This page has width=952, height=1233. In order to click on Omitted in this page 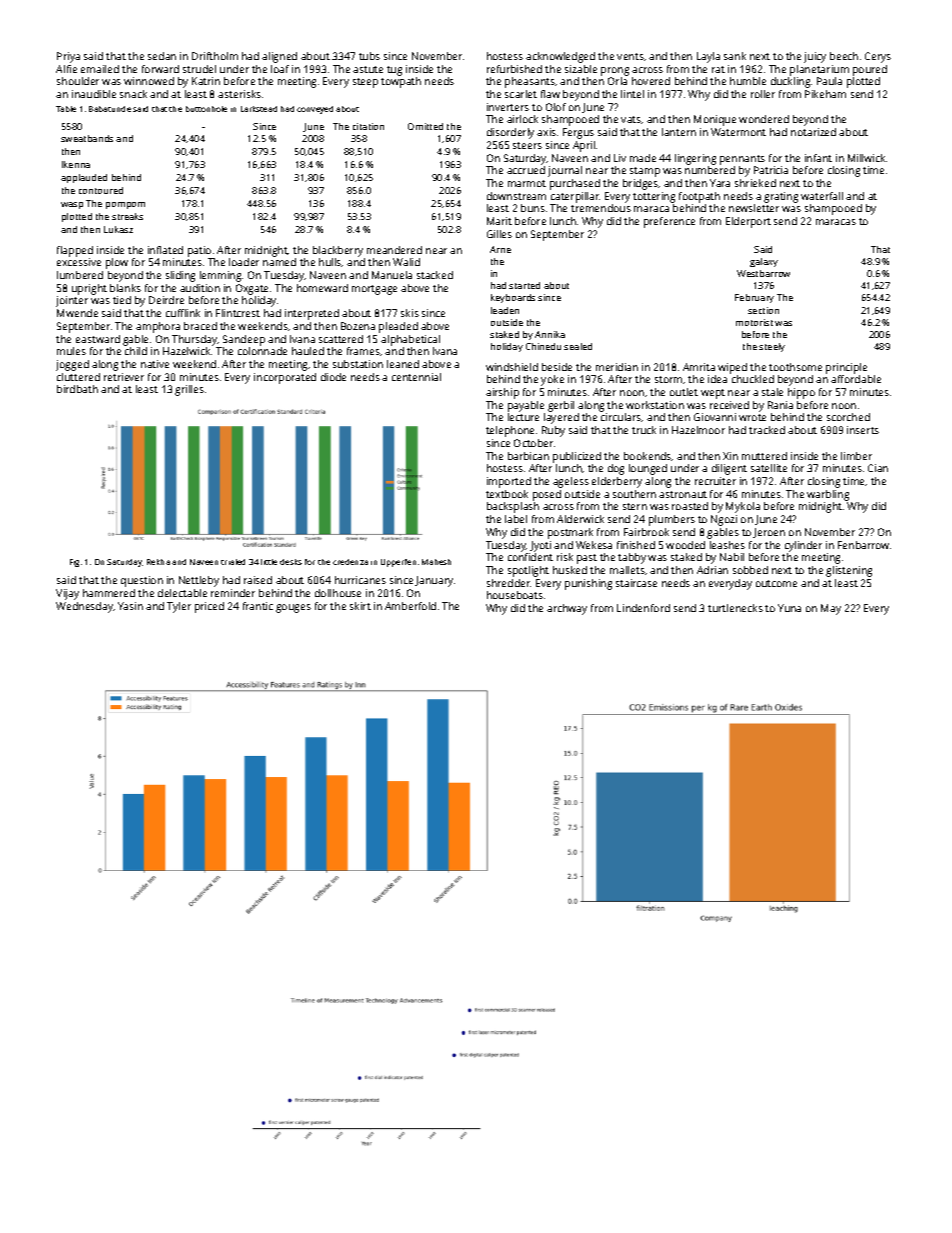, I will do `click(425, 126)`.
